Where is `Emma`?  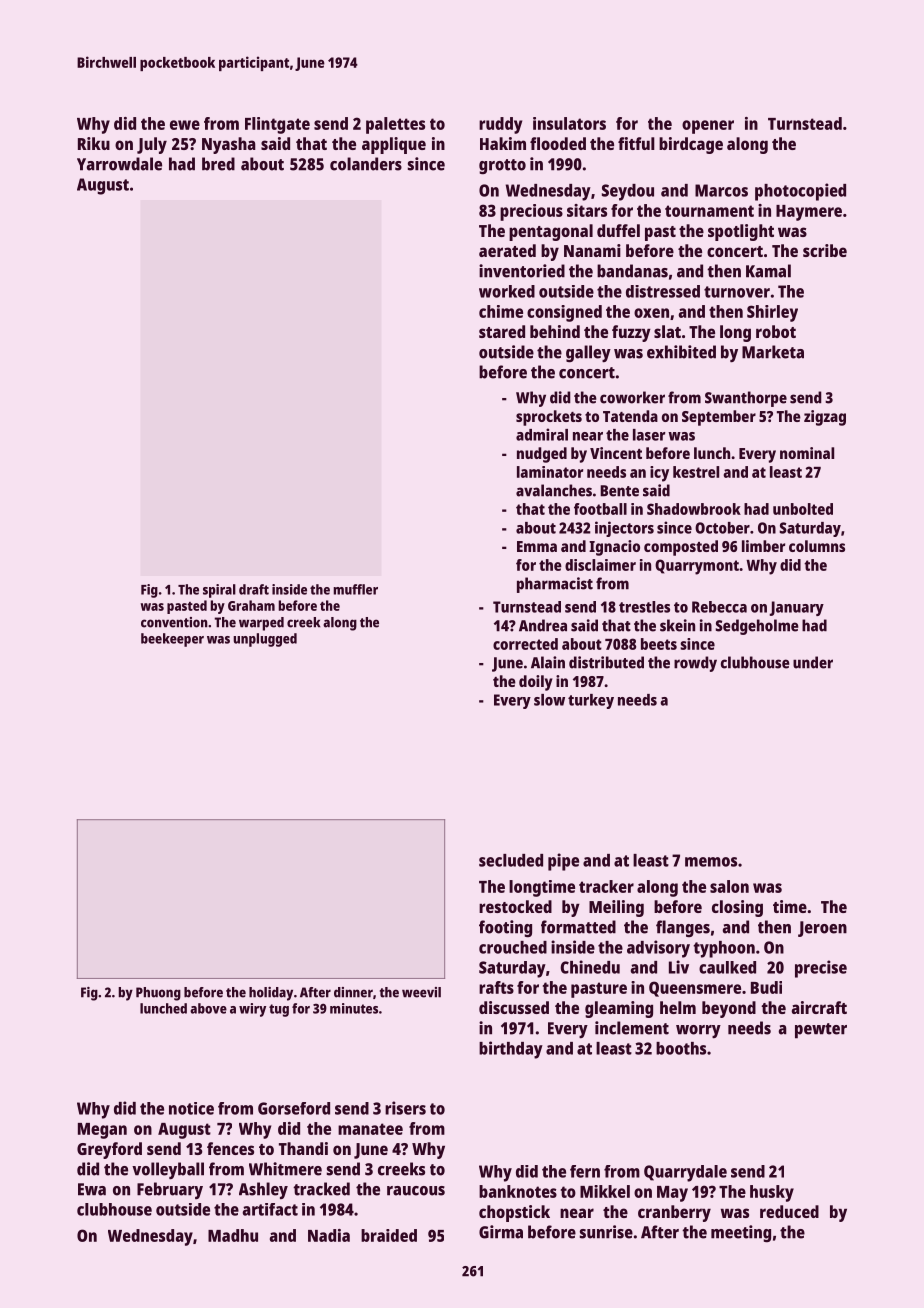 Emma is located at coordinates (537, 546).
